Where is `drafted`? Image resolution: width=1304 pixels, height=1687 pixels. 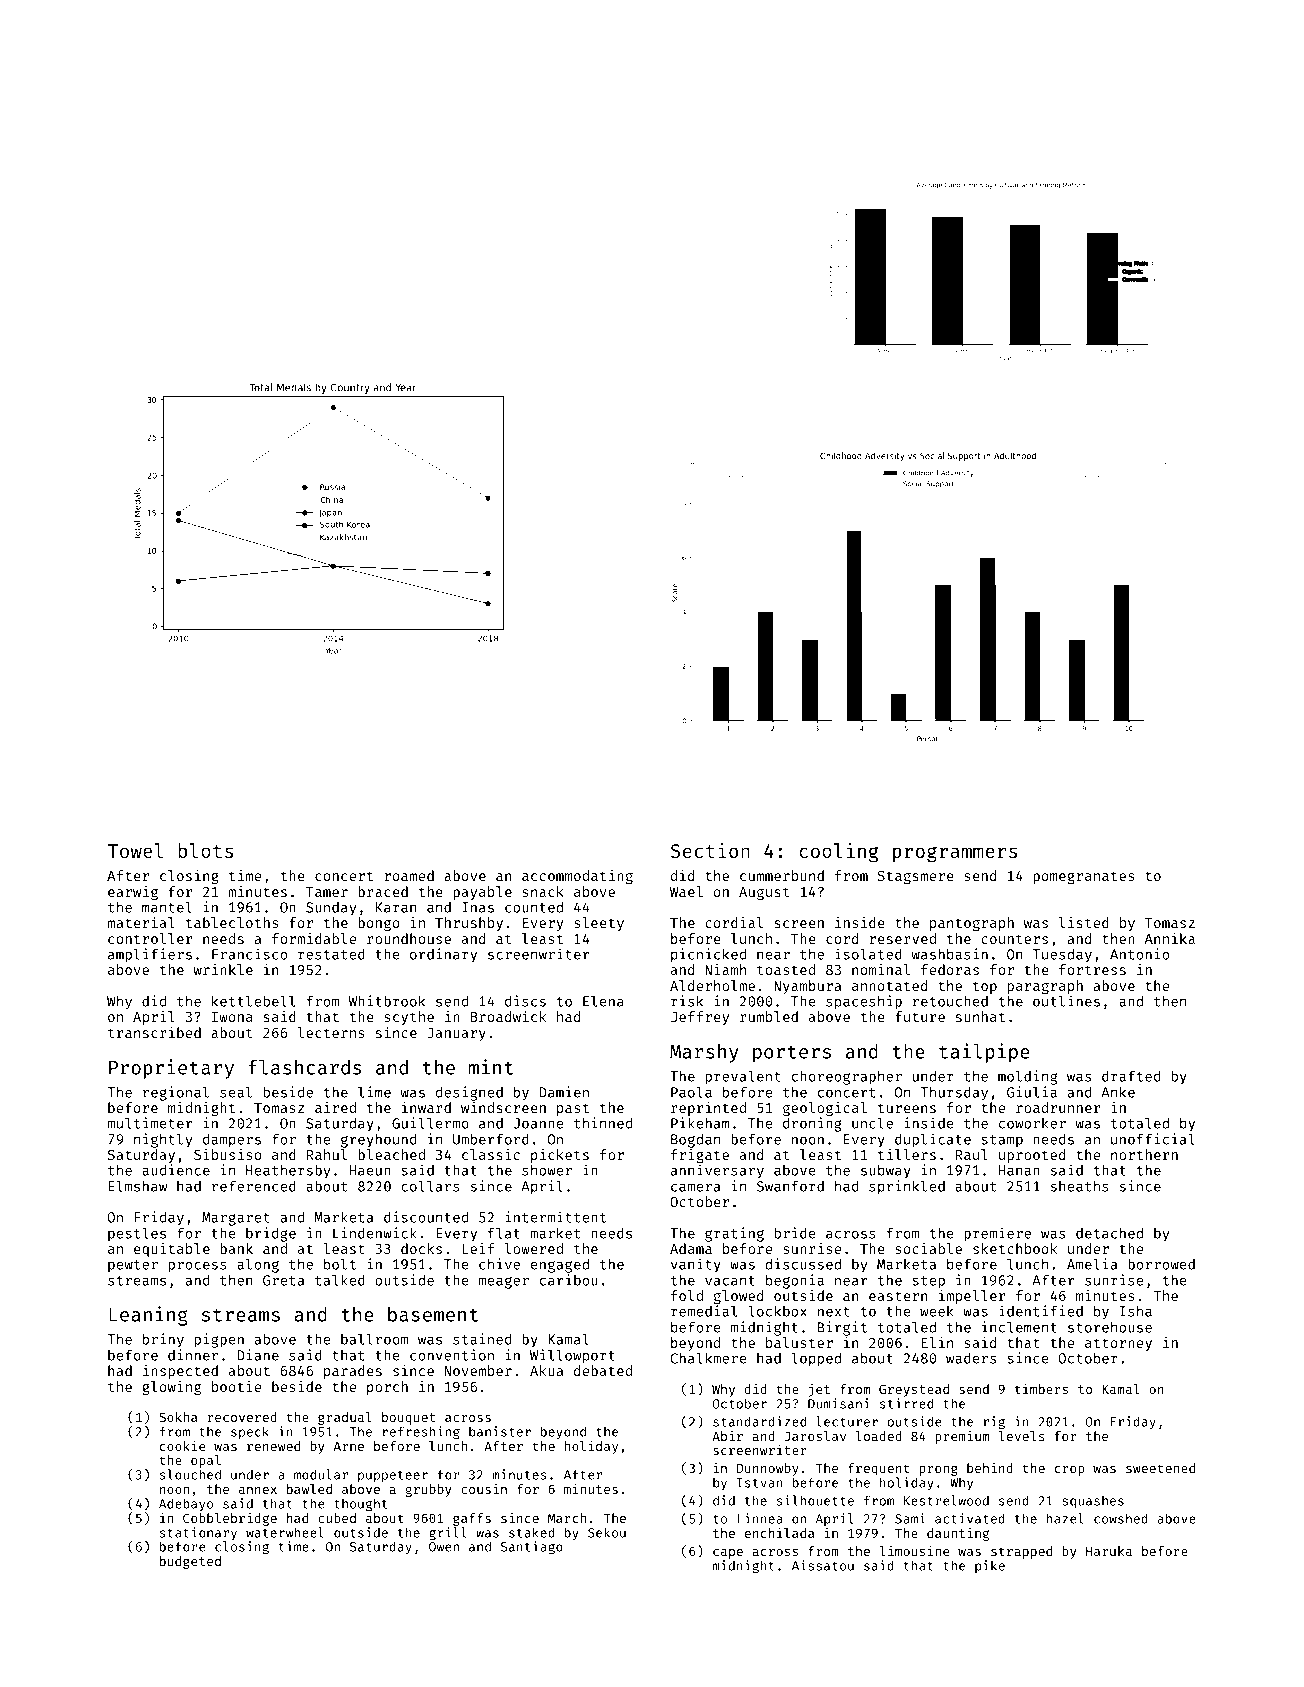 drafted is located at coordinates (1131, 1076).
